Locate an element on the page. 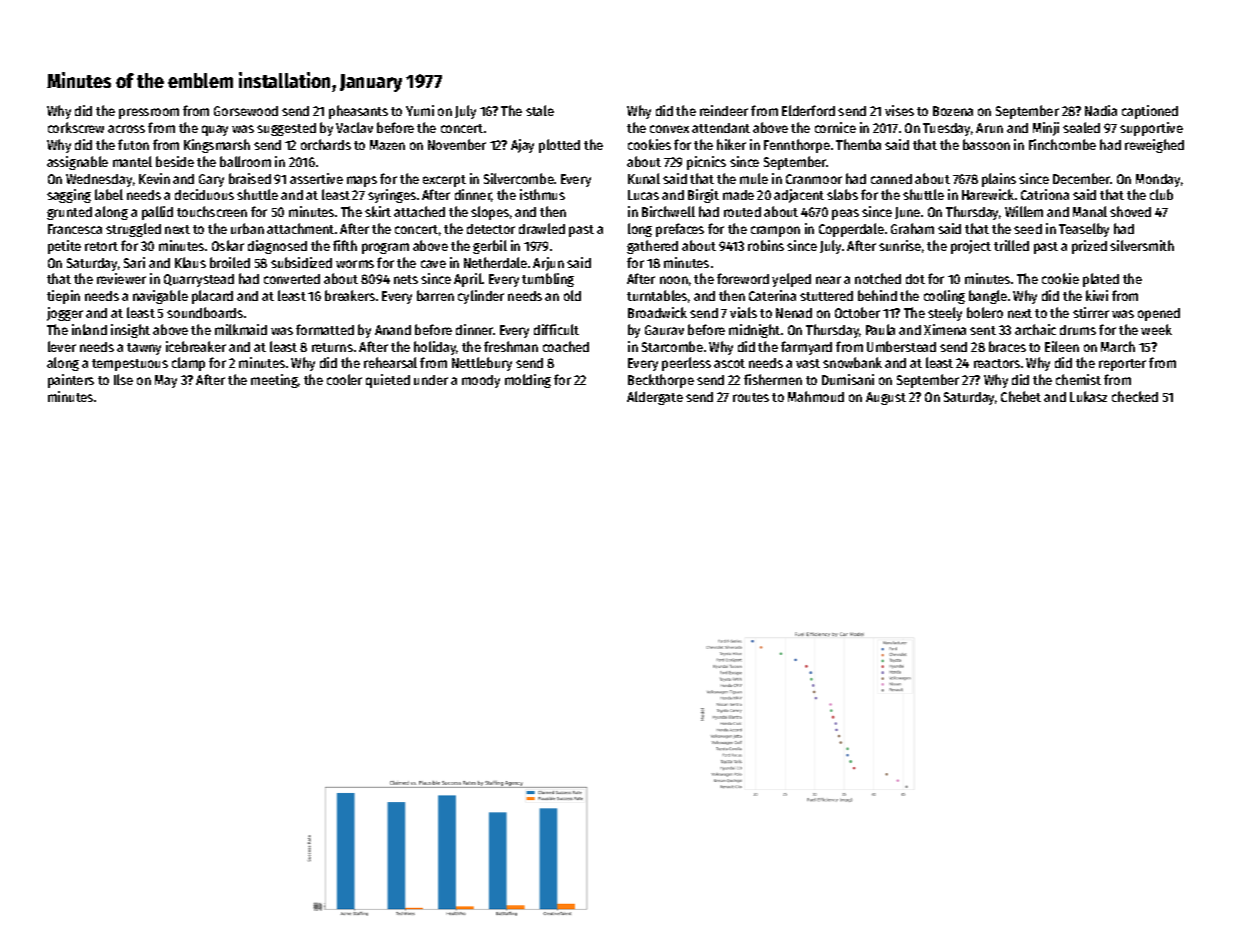 The image size is (1233, 952). touchscreen is located at coordinates (212, 211).
